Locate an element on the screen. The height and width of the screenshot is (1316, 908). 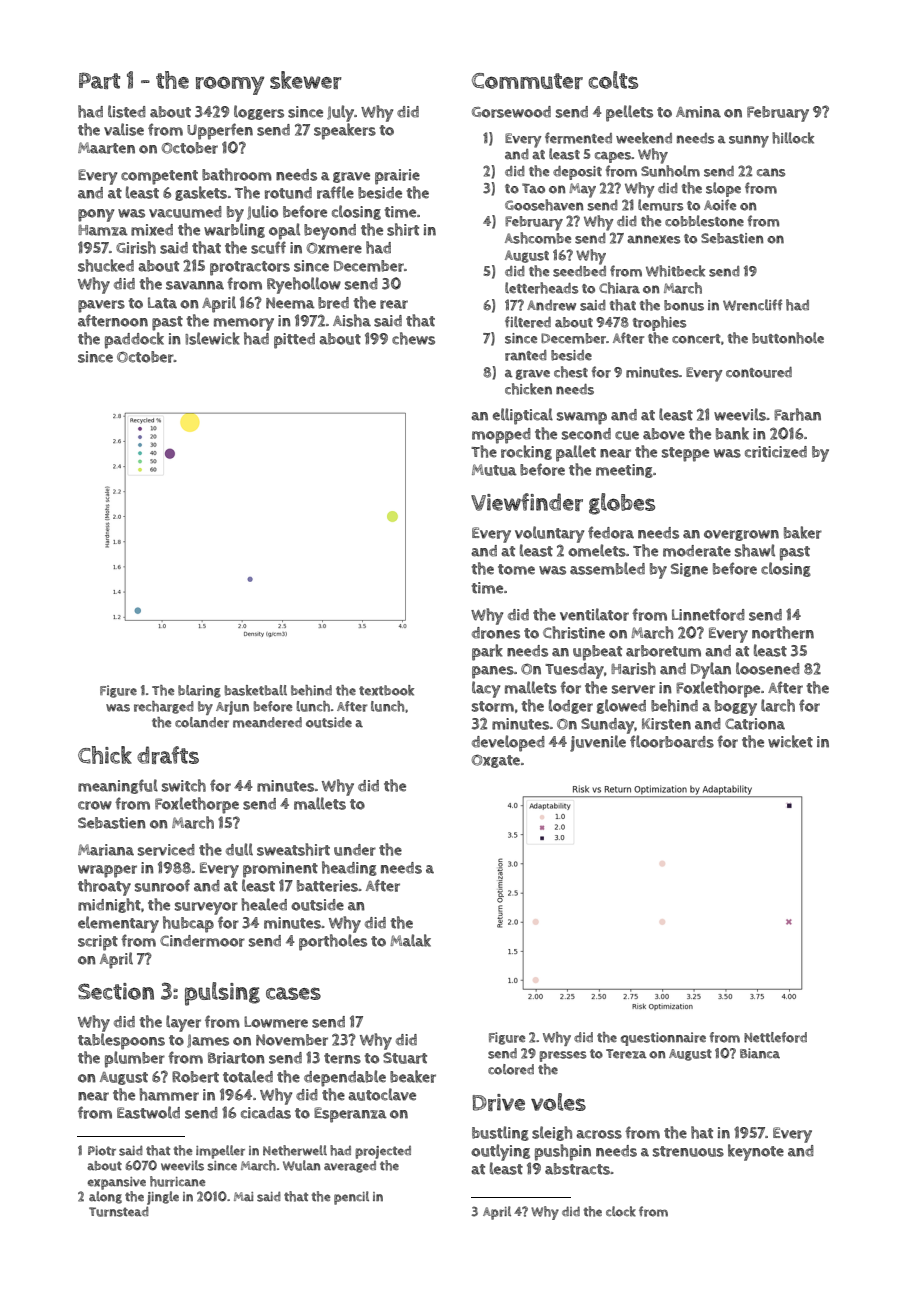
competent is located at coordinates (159, 177).
